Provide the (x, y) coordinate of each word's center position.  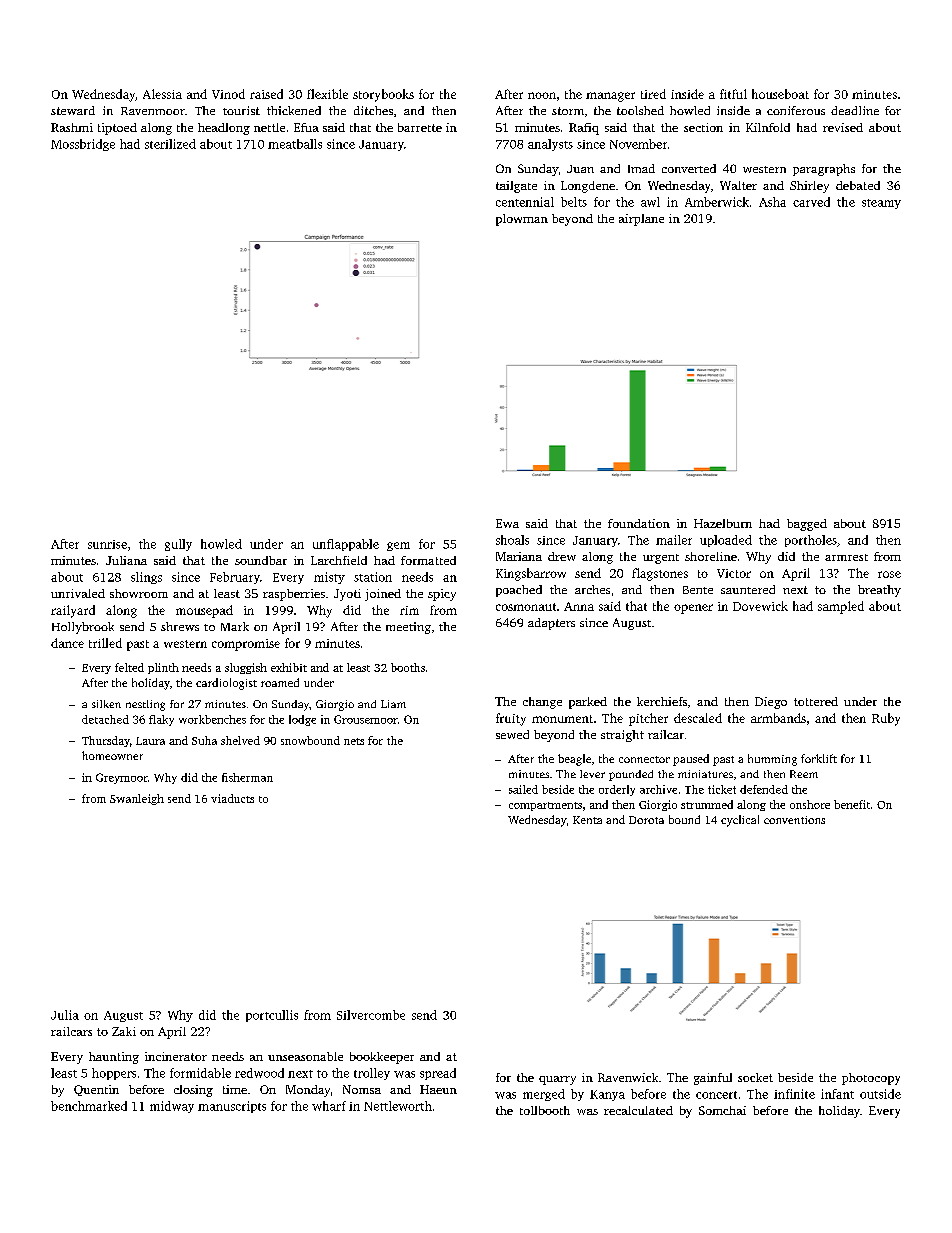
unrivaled (78, 593)
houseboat (780, 94)
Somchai (722, 1110)
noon (542, 95)
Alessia (162, 94)
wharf (329, 1106)
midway (172, 1107)
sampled (841, 607)
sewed (512, 734)
